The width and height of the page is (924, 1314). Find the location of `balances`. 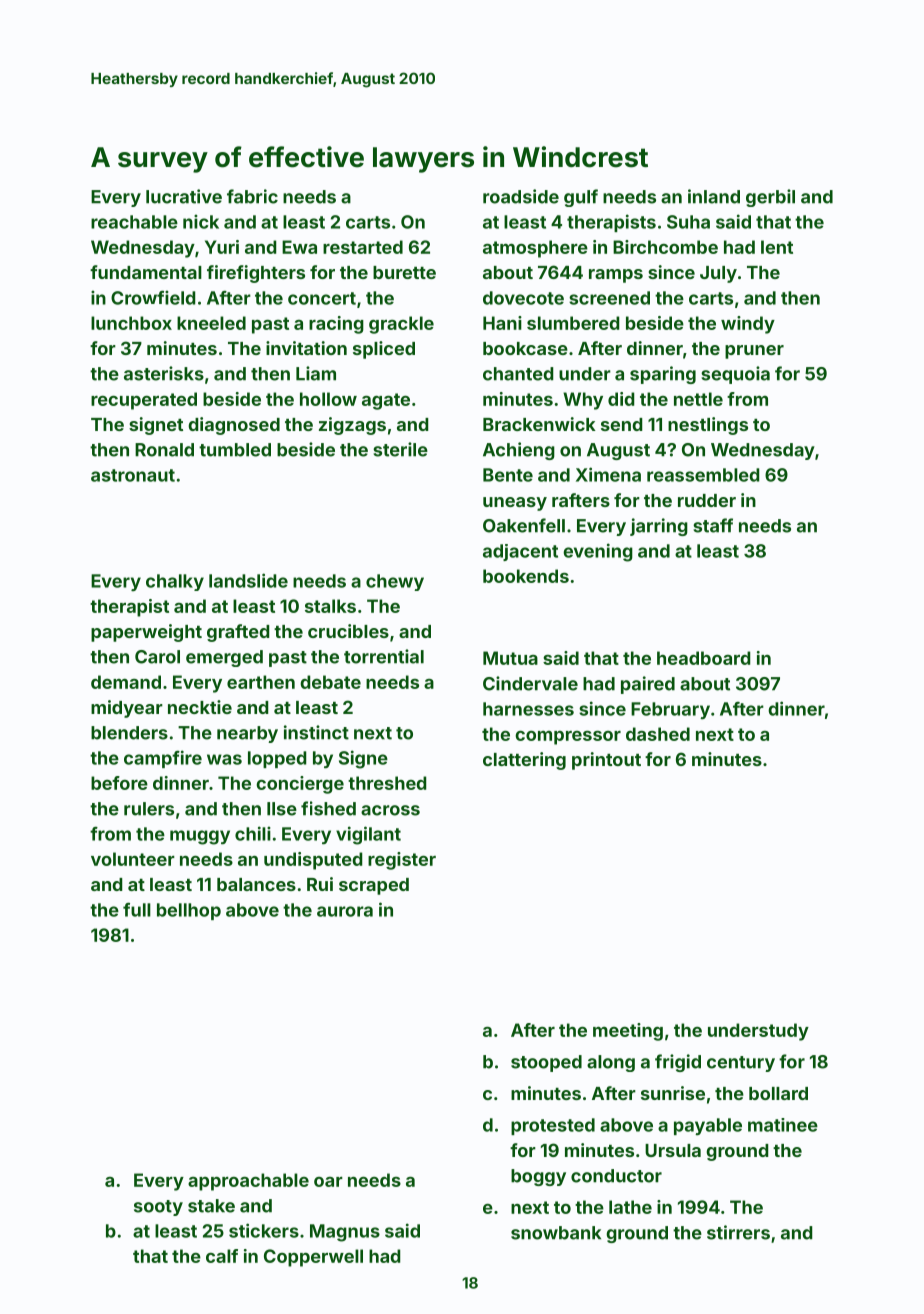

balances is located at coordinates (256, 884).
